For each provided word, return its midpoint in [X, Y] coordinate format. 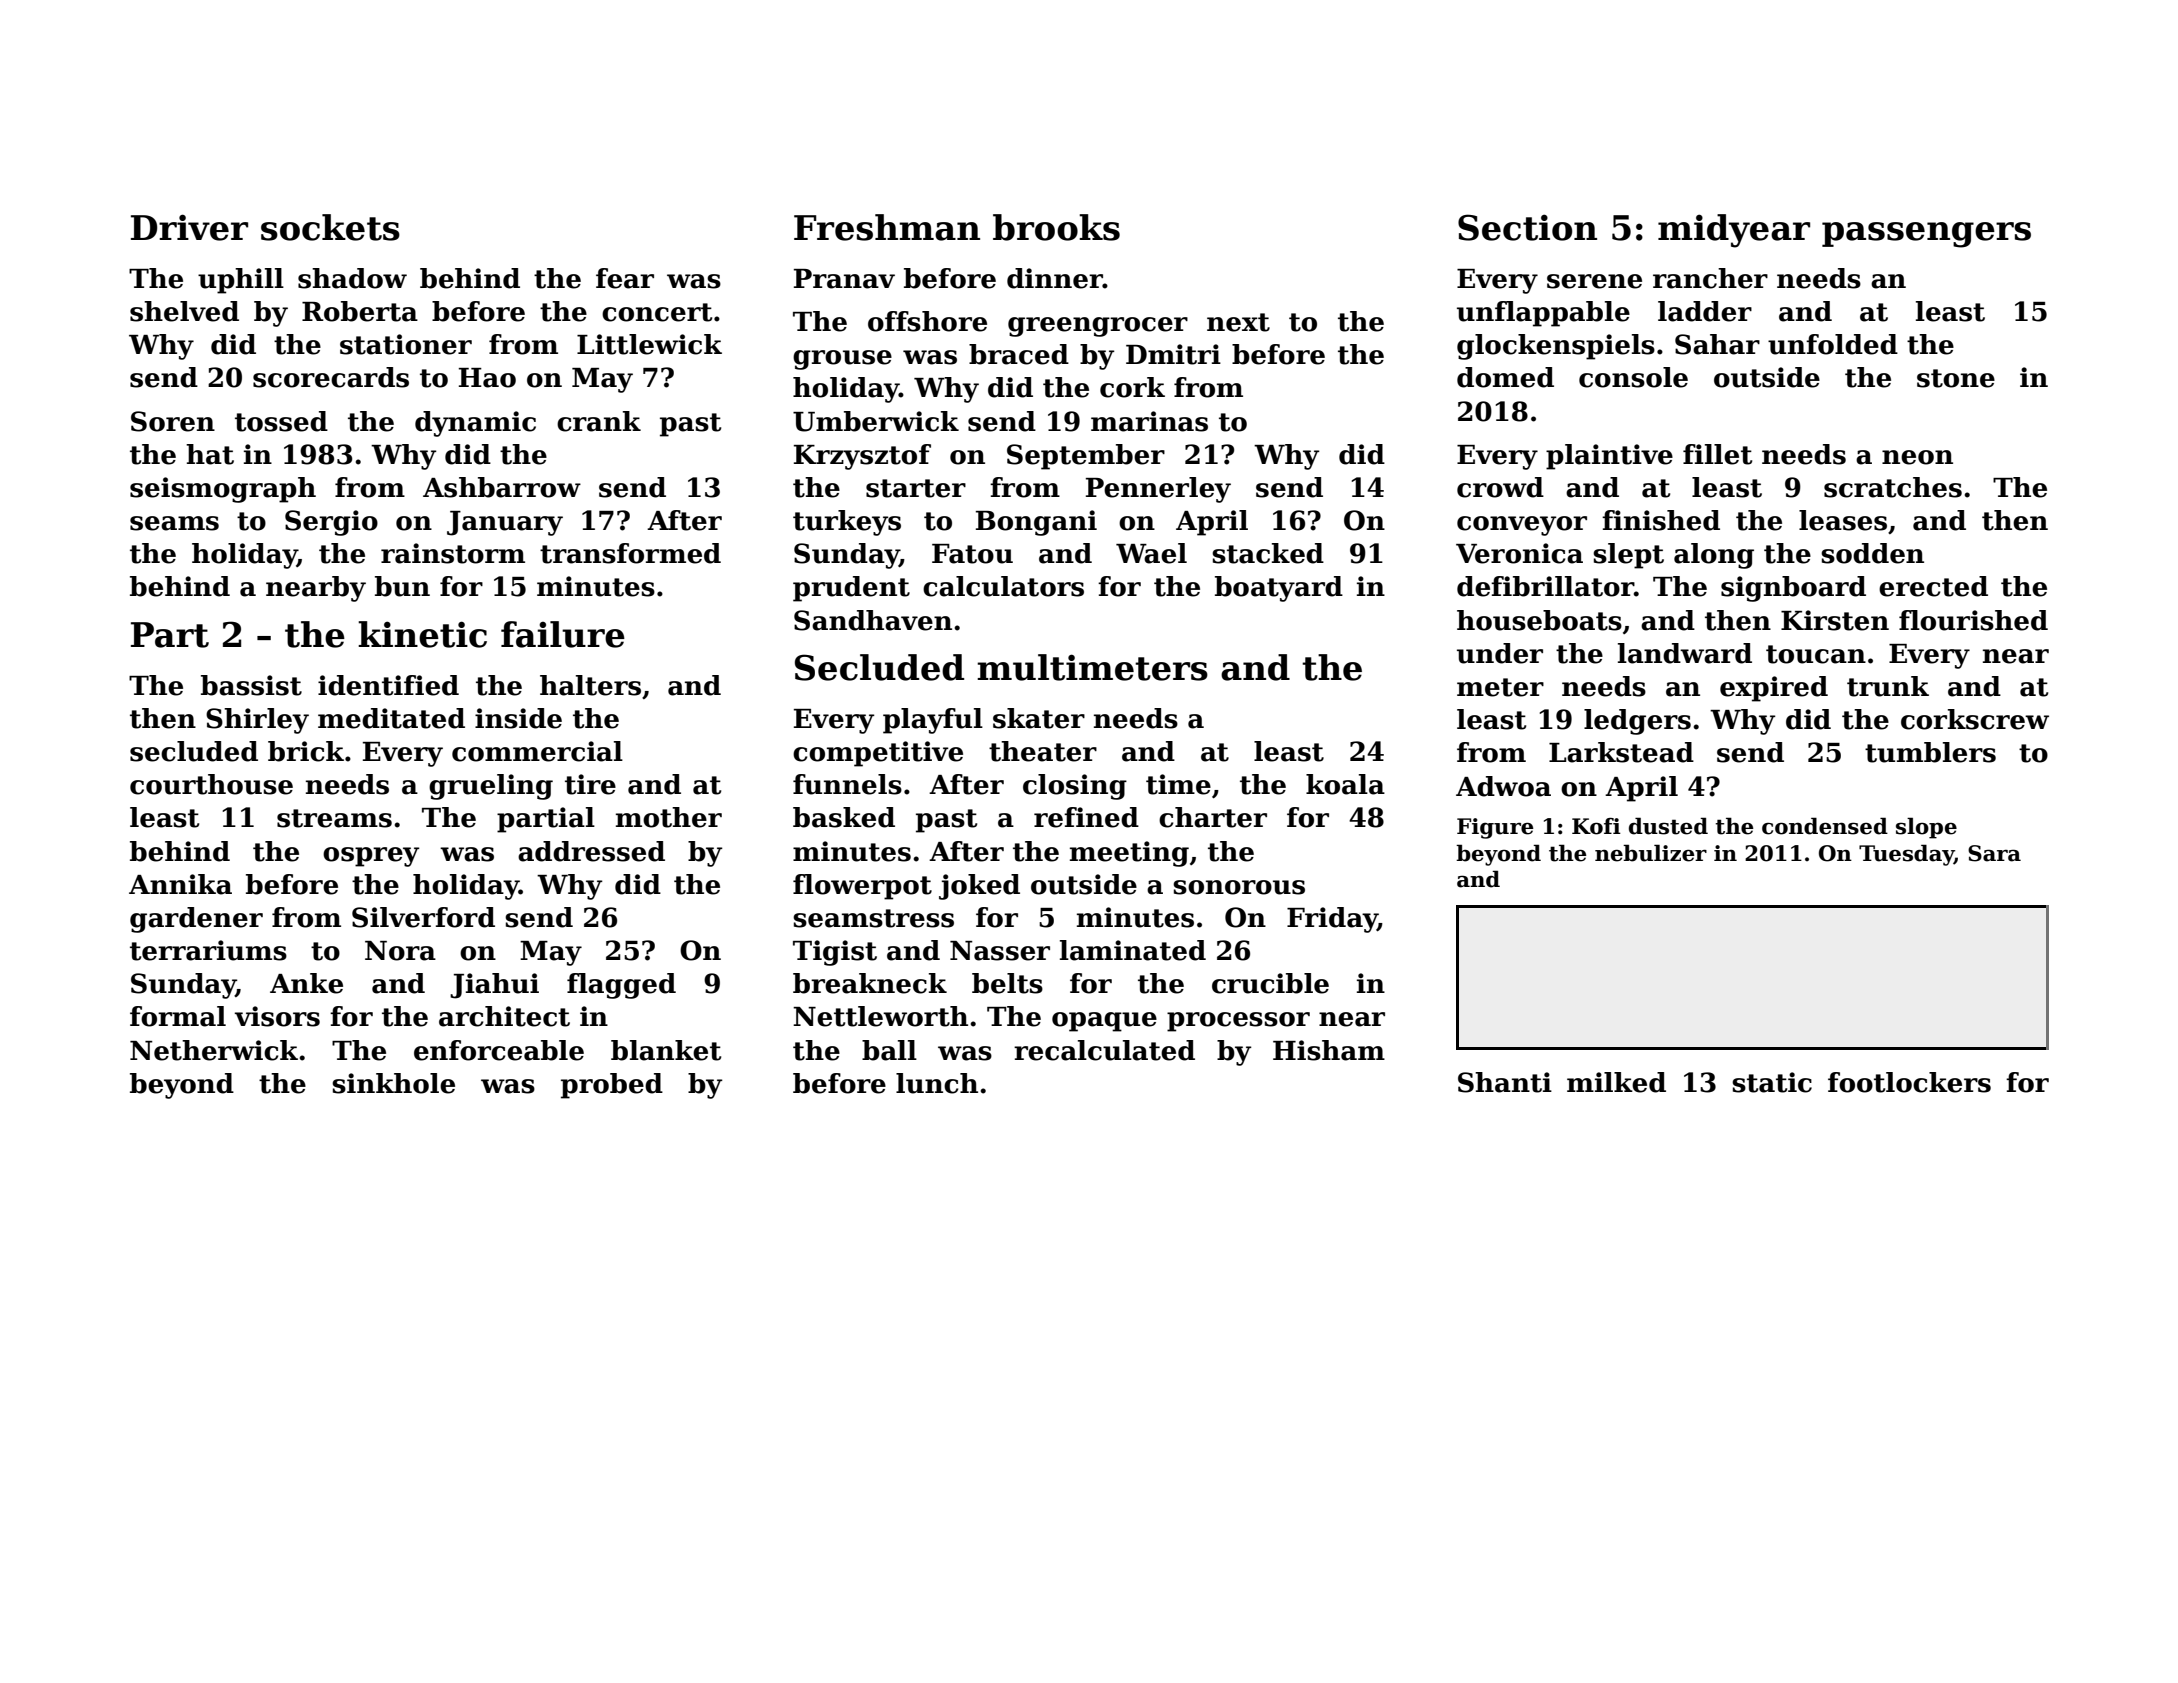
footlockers [1909, 1082]
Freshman [887, 227]
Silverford [423, 917]
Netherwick [214, 1050]
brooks [1056, 227]
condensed [1825, 826]
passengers [1926, 235]
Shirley [257, 721]
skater [1039, 718]
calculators [1003, 586]
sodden [1872, 553]
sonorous [1239, 887]
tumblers [1930, 752]
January [505, 523]
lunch [937, 1083]
